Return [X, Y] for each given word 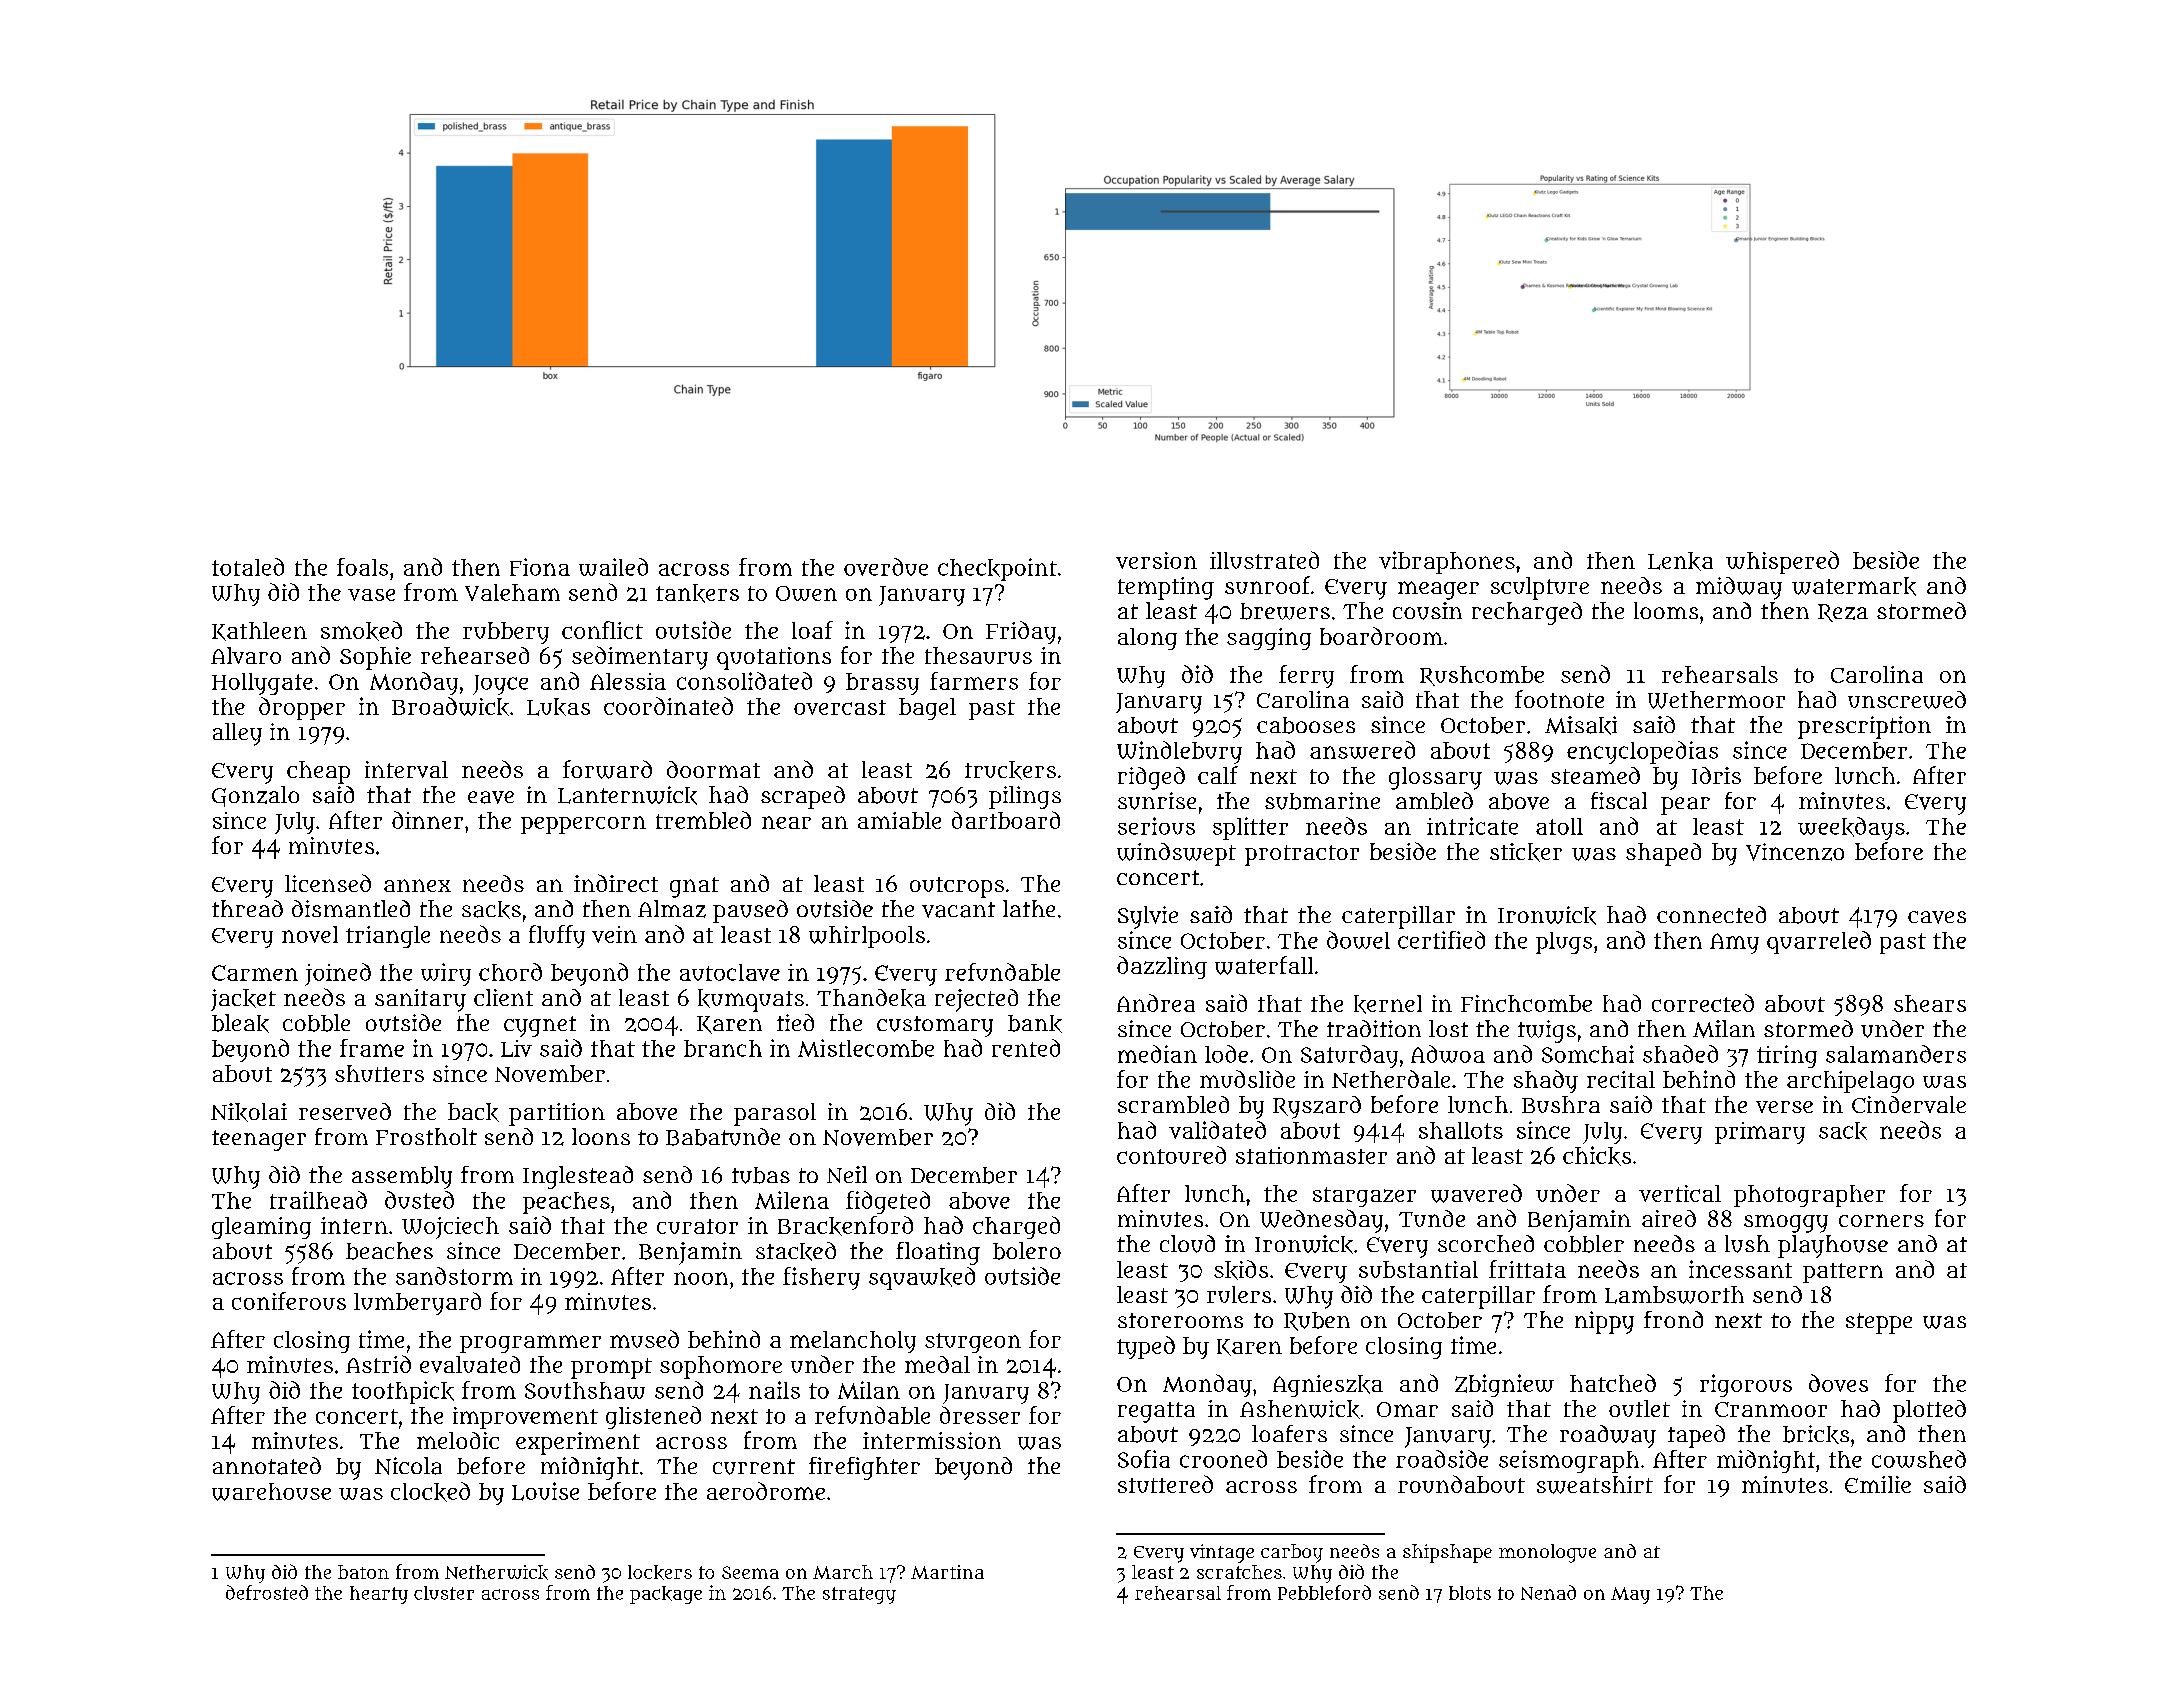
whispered [1782, 562]
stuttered [1165, 1484]
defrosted [267, 1592]
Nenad [1548, 1592]
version [1156, 560]
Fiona [540, 567]
